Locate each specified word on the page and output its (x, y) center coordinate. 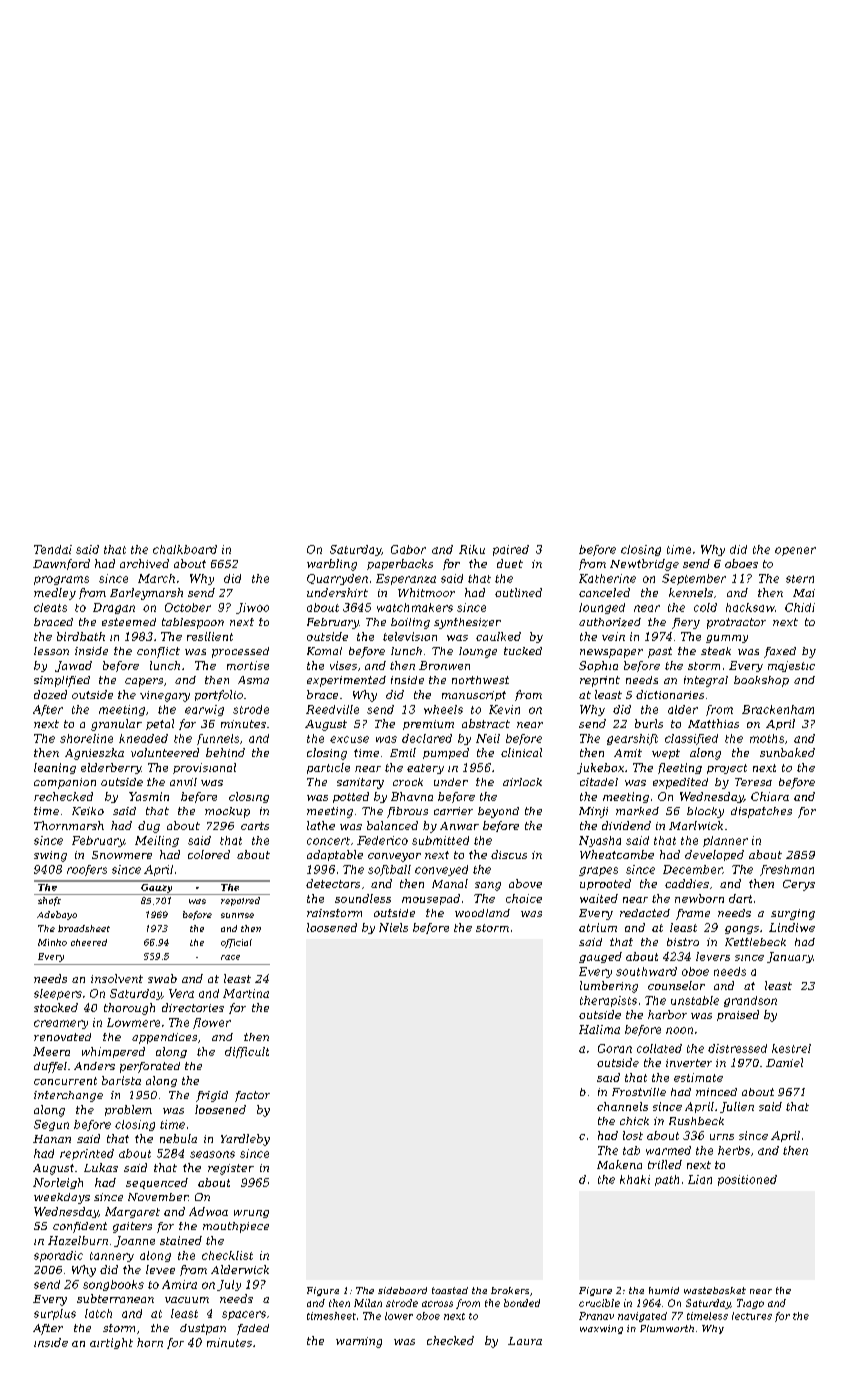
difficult (247, 1052)
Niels (393, 927)
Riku (472, 549)
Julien (737, 1107)
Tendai (53, 549)
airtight (111, 1343)
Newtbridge (644, 565)
